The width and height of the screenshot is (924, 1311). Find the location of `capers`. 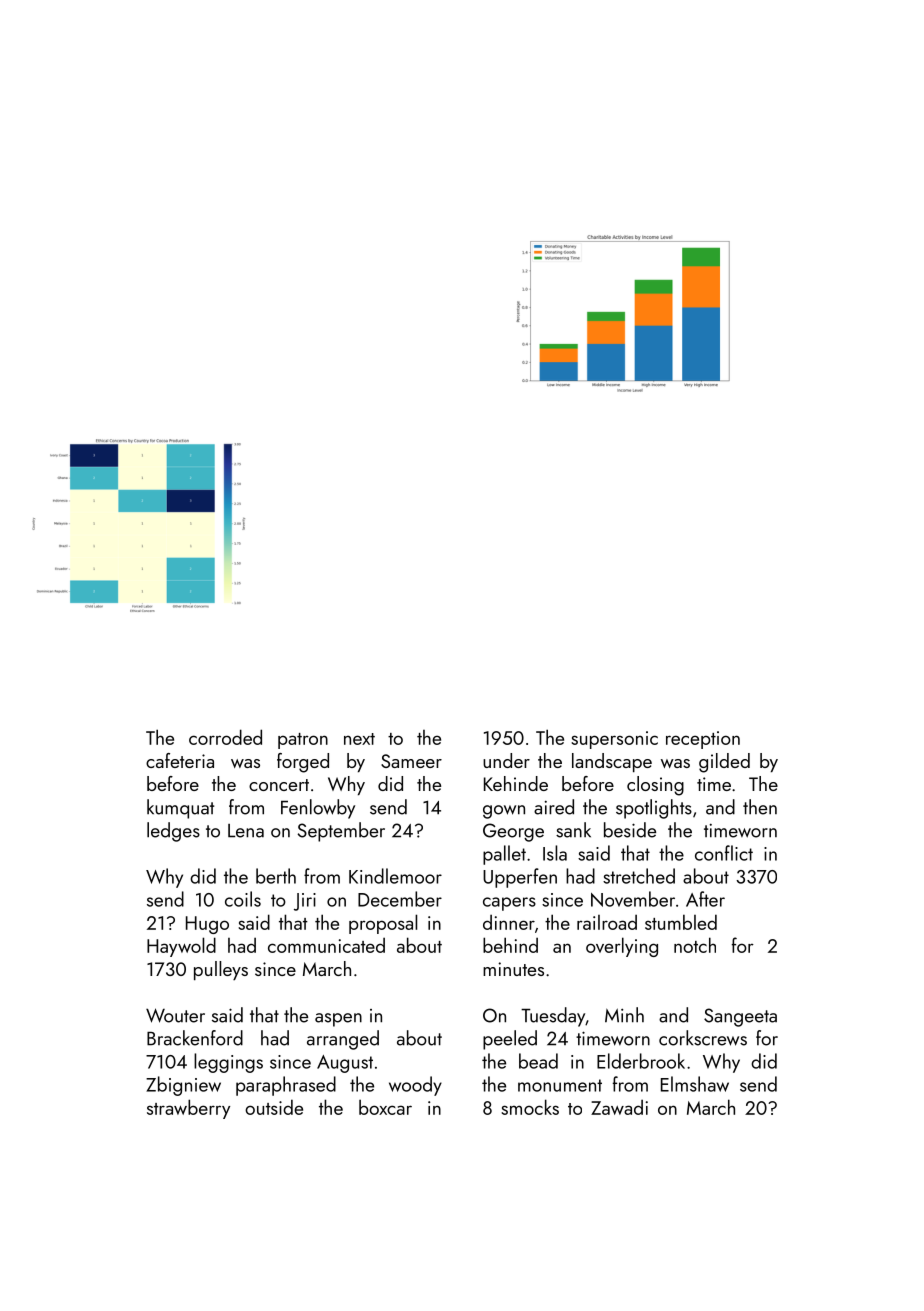

capers is located at coordinates (509, 904).
